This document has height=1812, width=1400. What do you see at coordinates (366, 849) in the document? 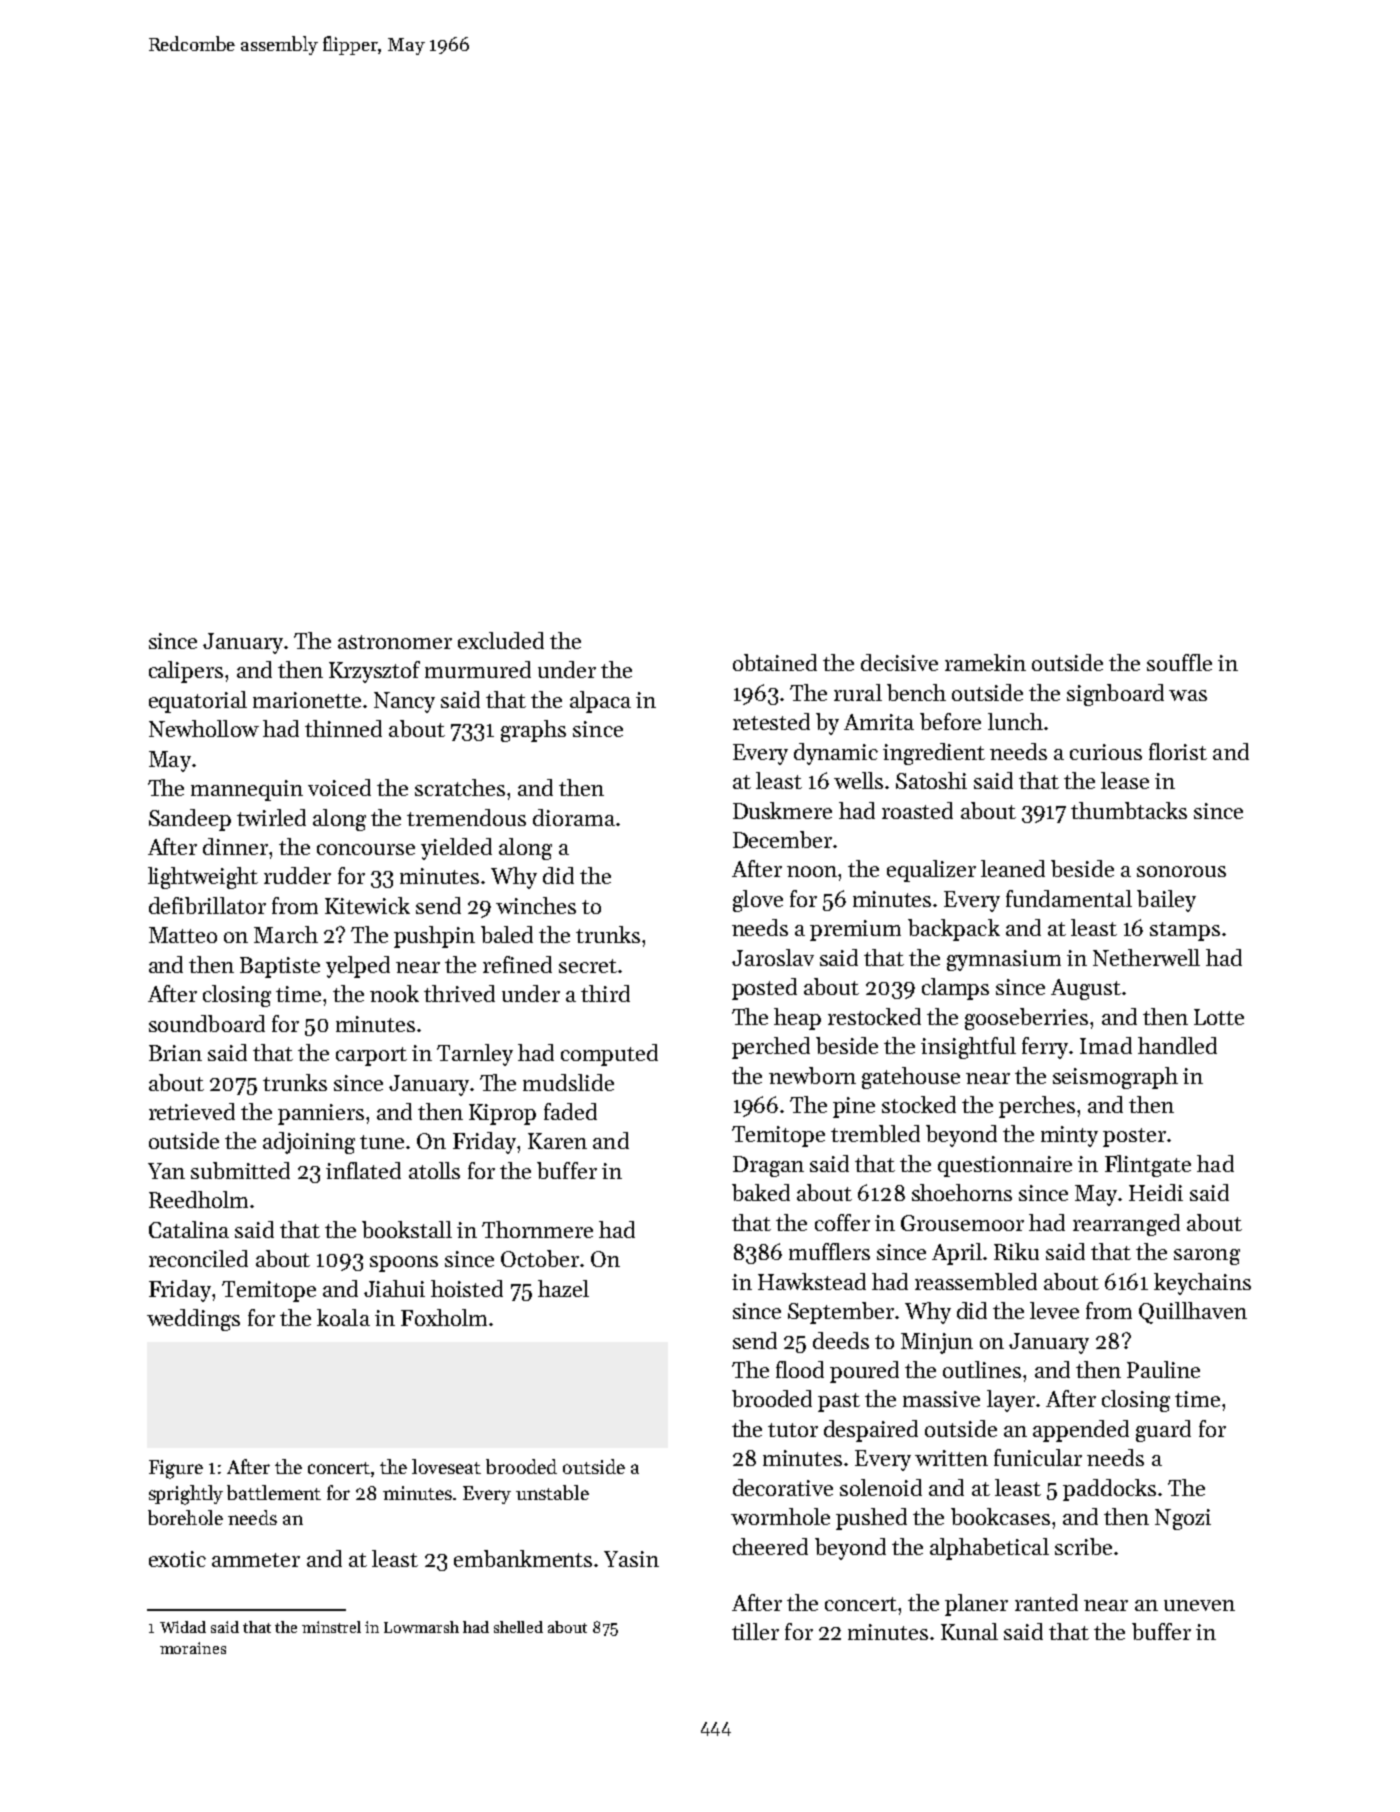
I see `concourse` at bounding box center [366, 849].
